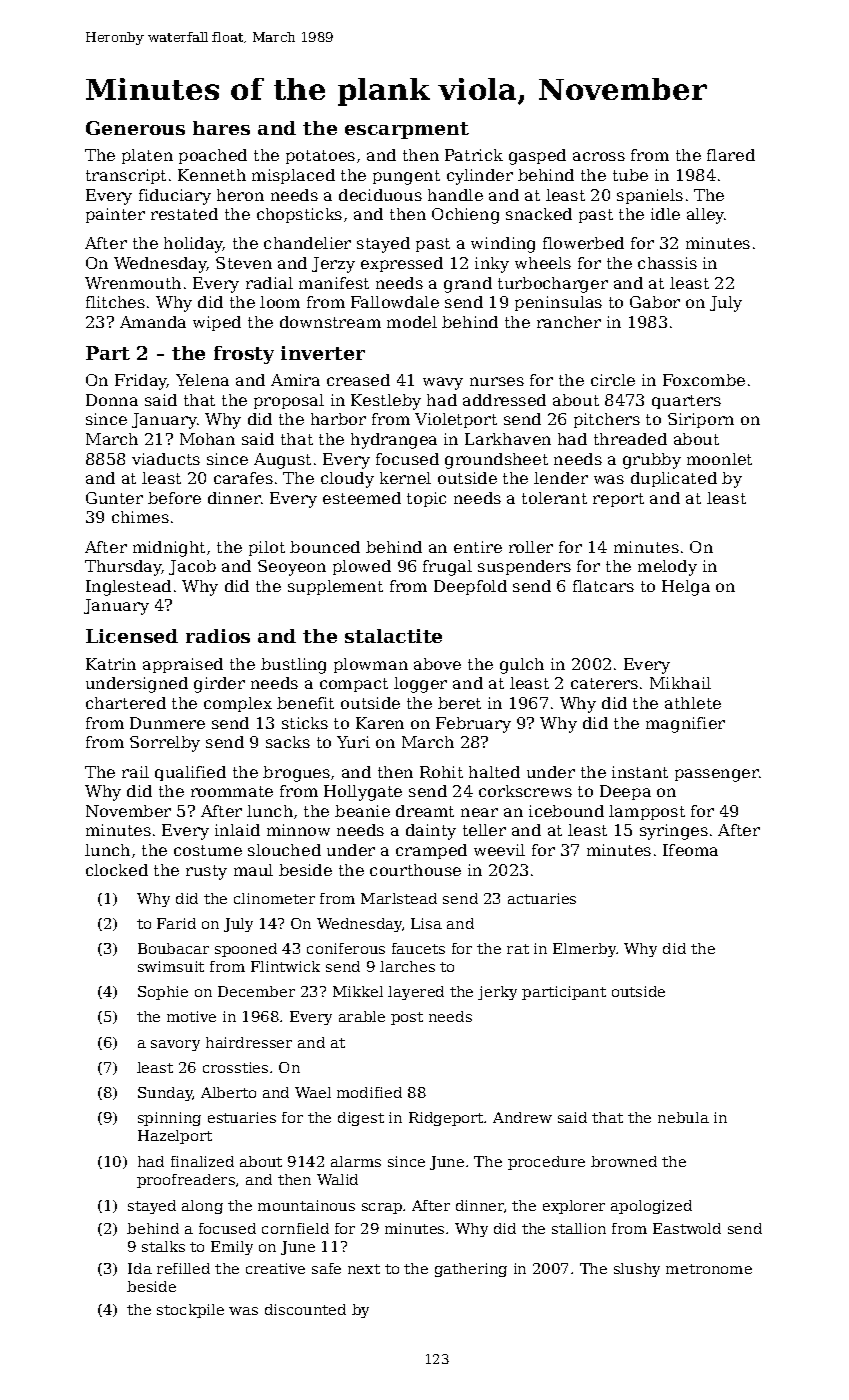 The image size is (849, 1400). I want to click on next, so click(364, 1269).
